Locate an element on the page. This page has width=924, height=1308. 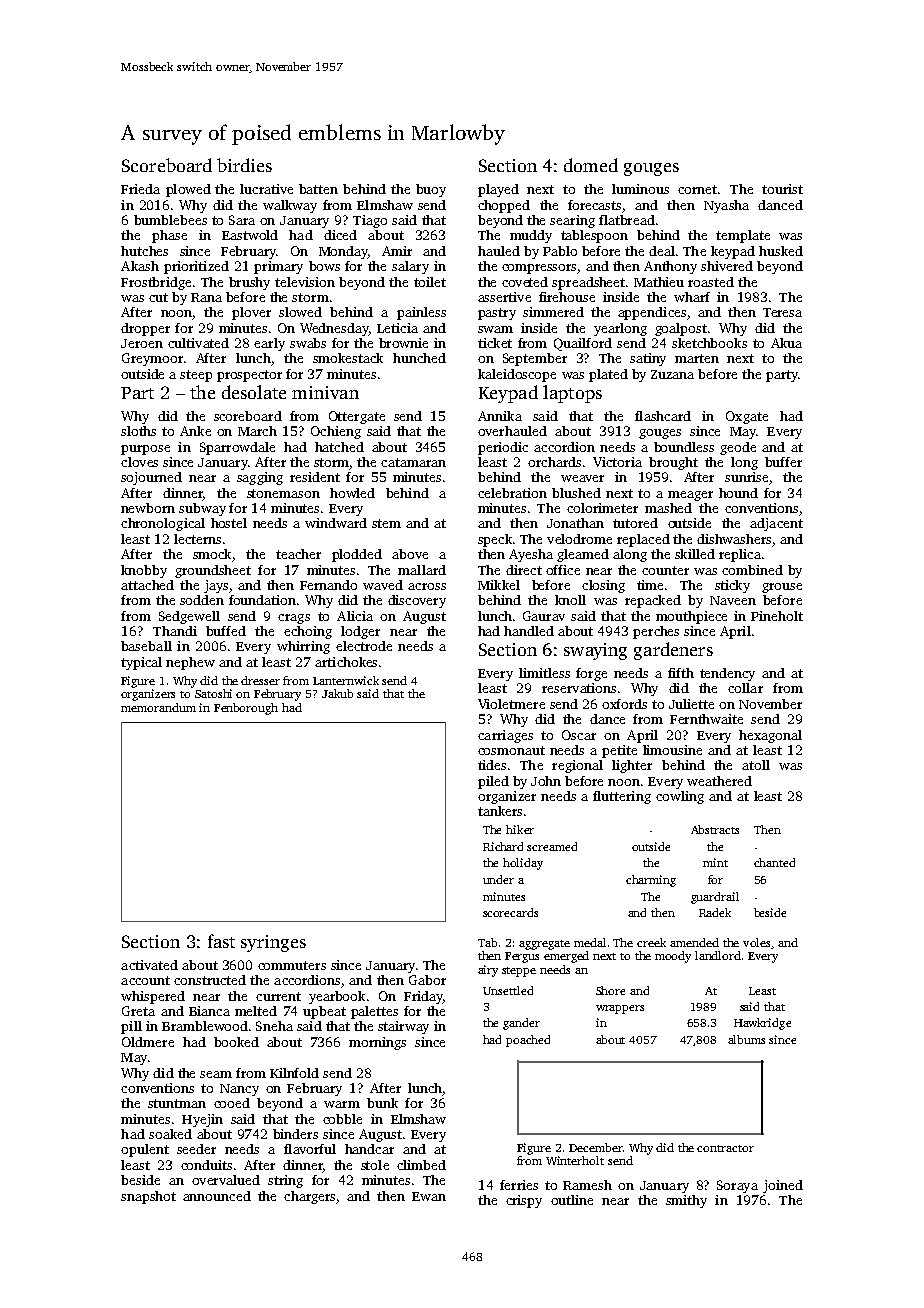
fast is located at coordinates (221, 941).
